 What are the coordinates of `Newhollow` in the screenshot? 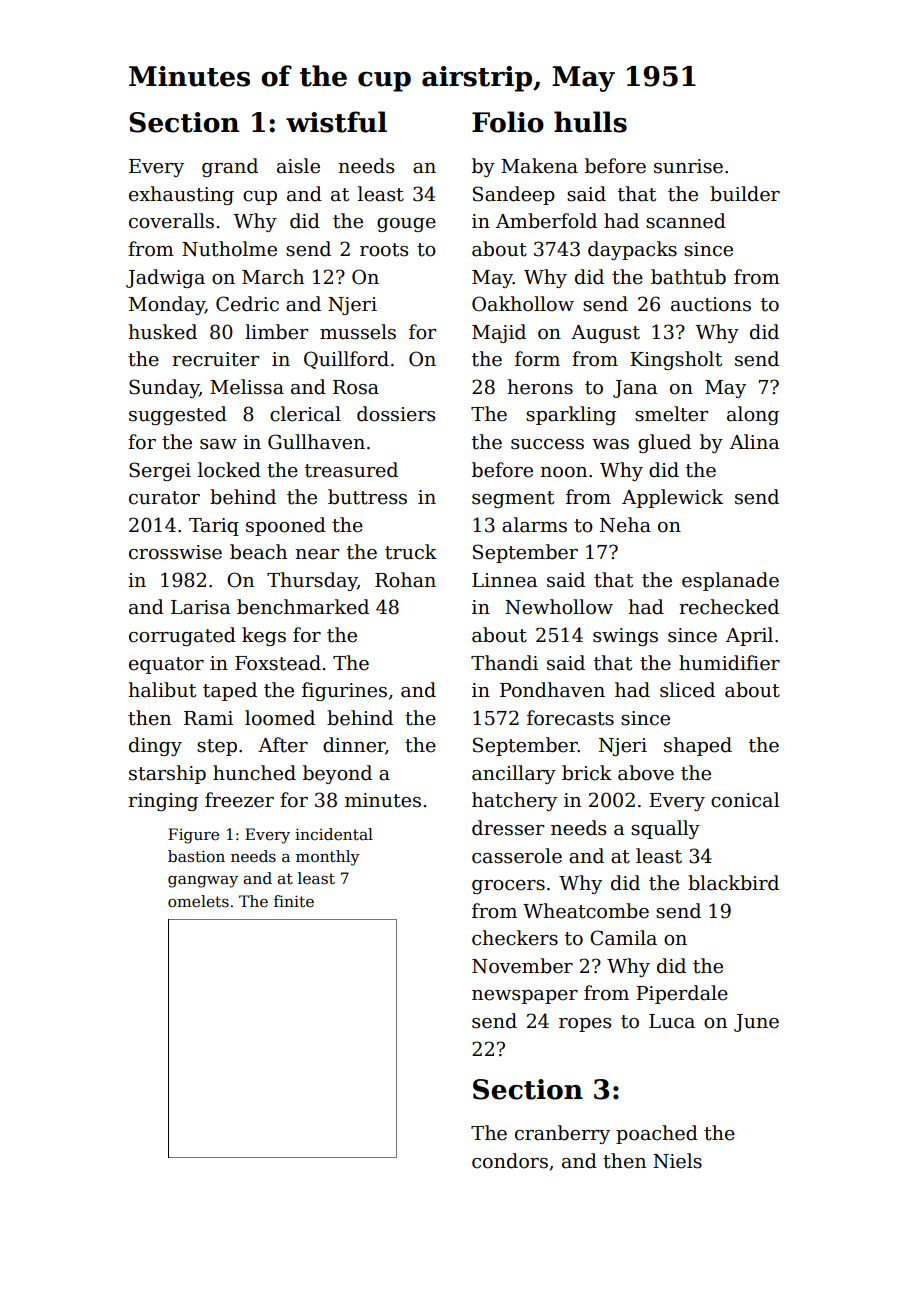 It's located at (559, 607).
